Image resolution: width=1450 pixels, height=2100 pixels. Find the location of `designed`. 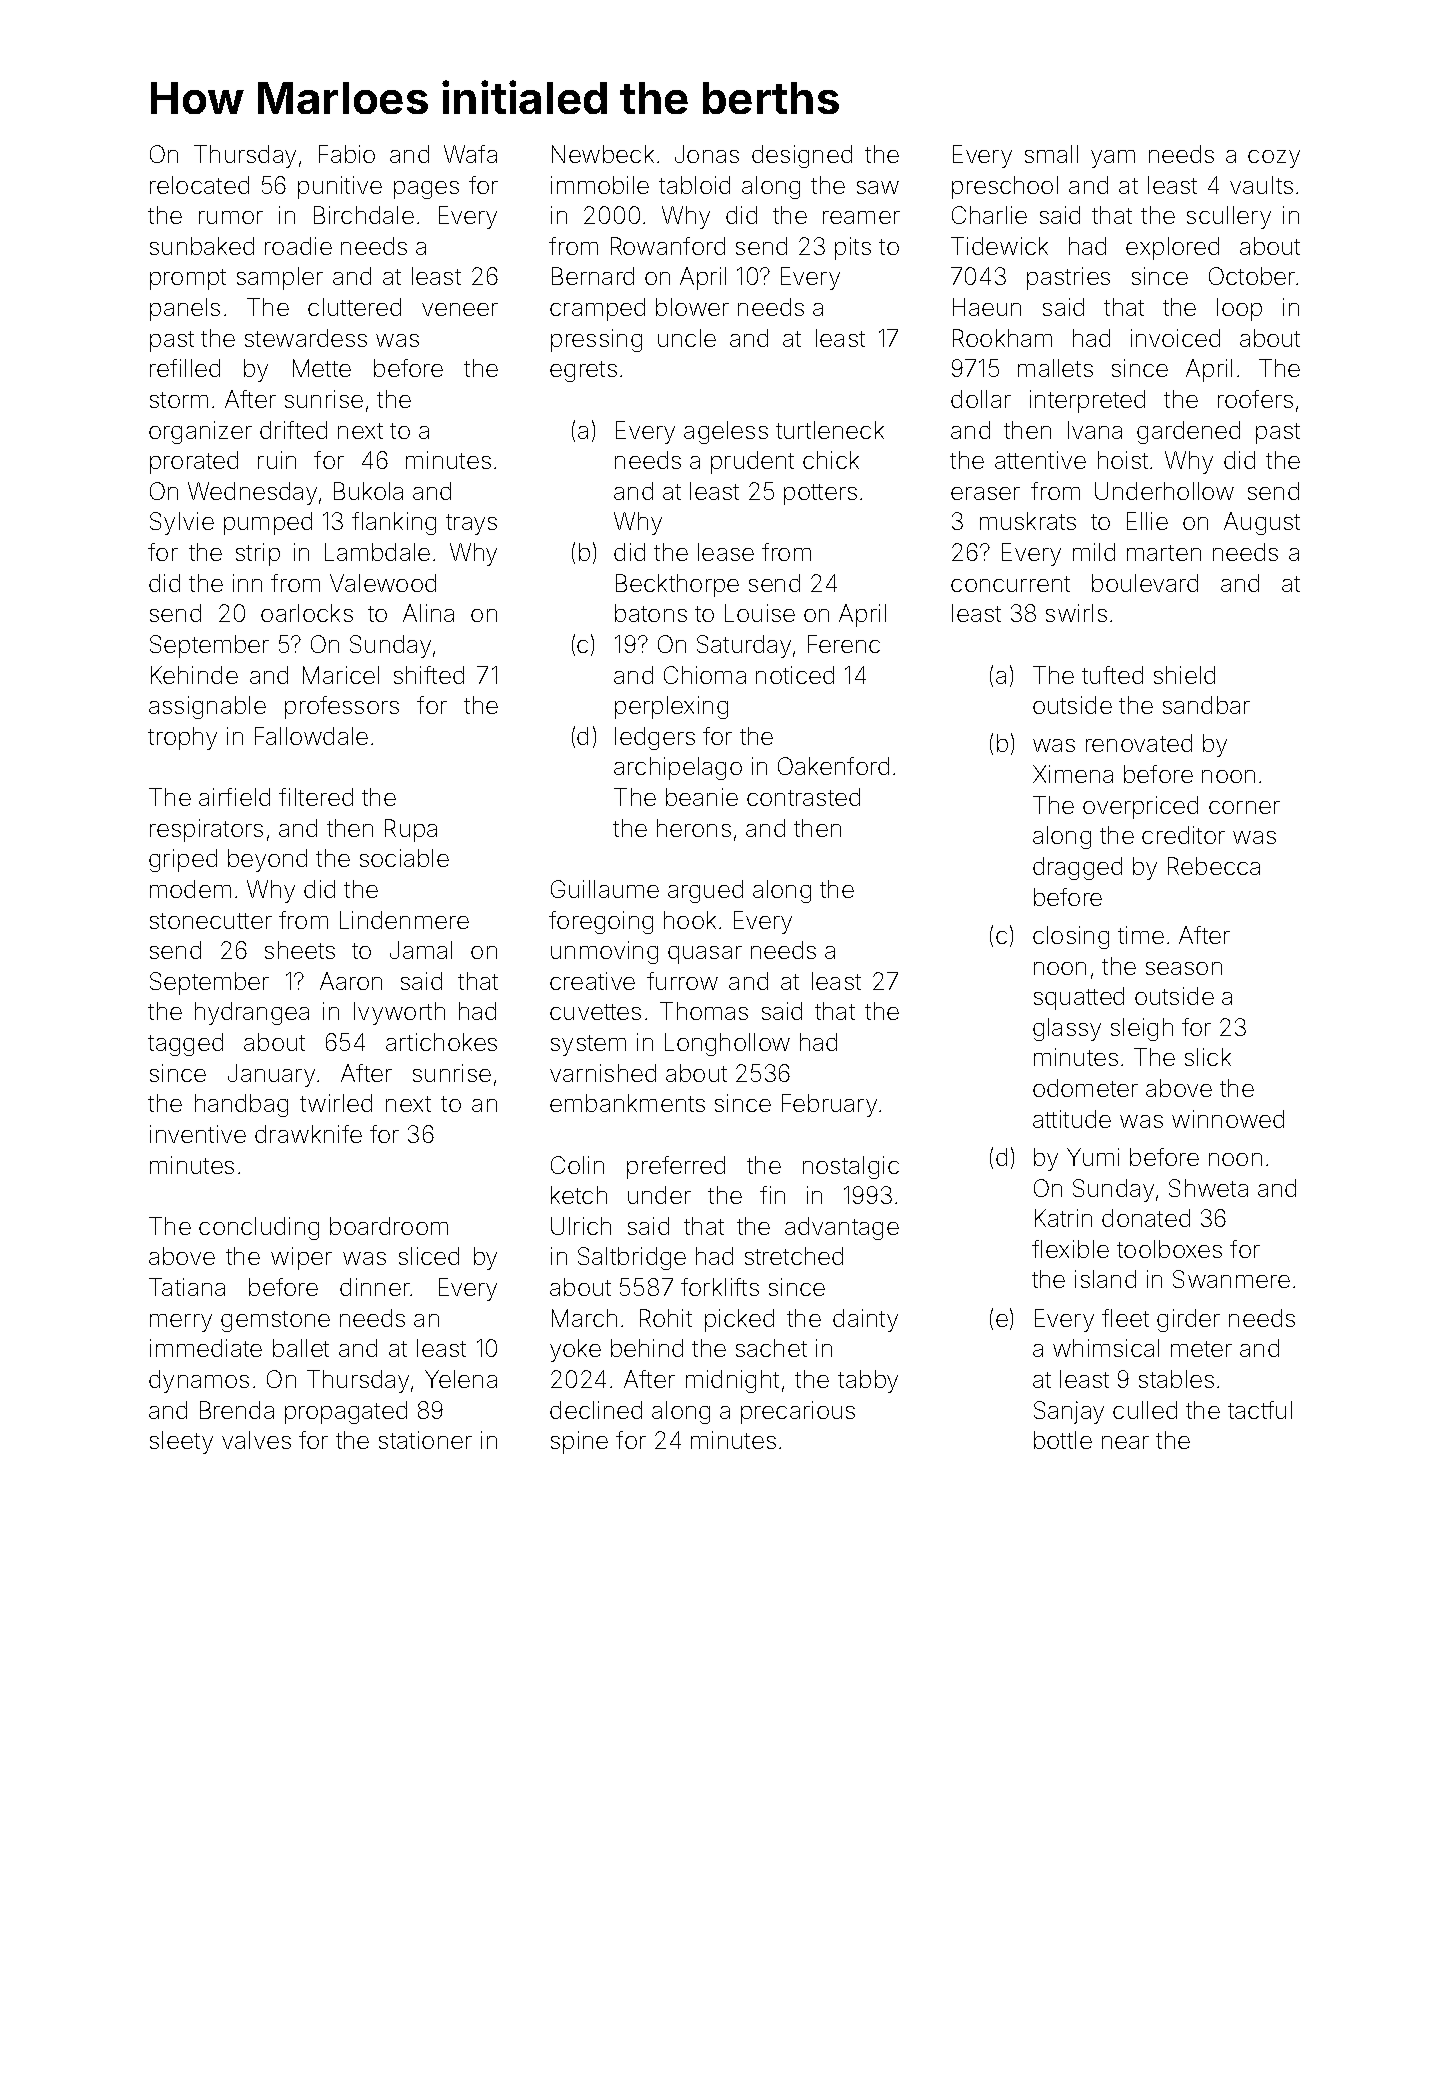

designed is located at coordinates (802, 156).
